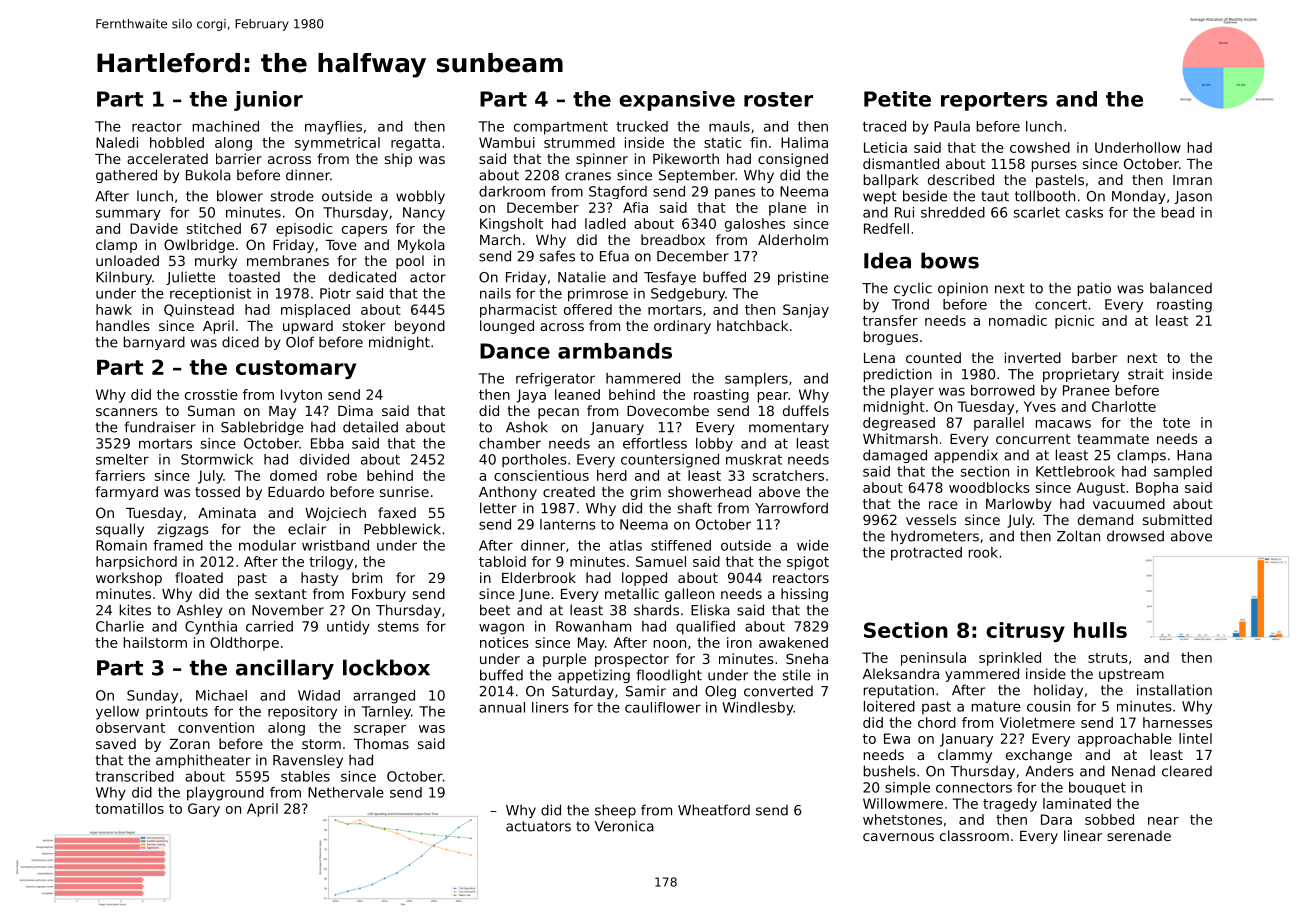 The width and height of the document is (1308, 924). Describe the element at coordinates (994, 101) in the document. I see `reporters` at that location.
